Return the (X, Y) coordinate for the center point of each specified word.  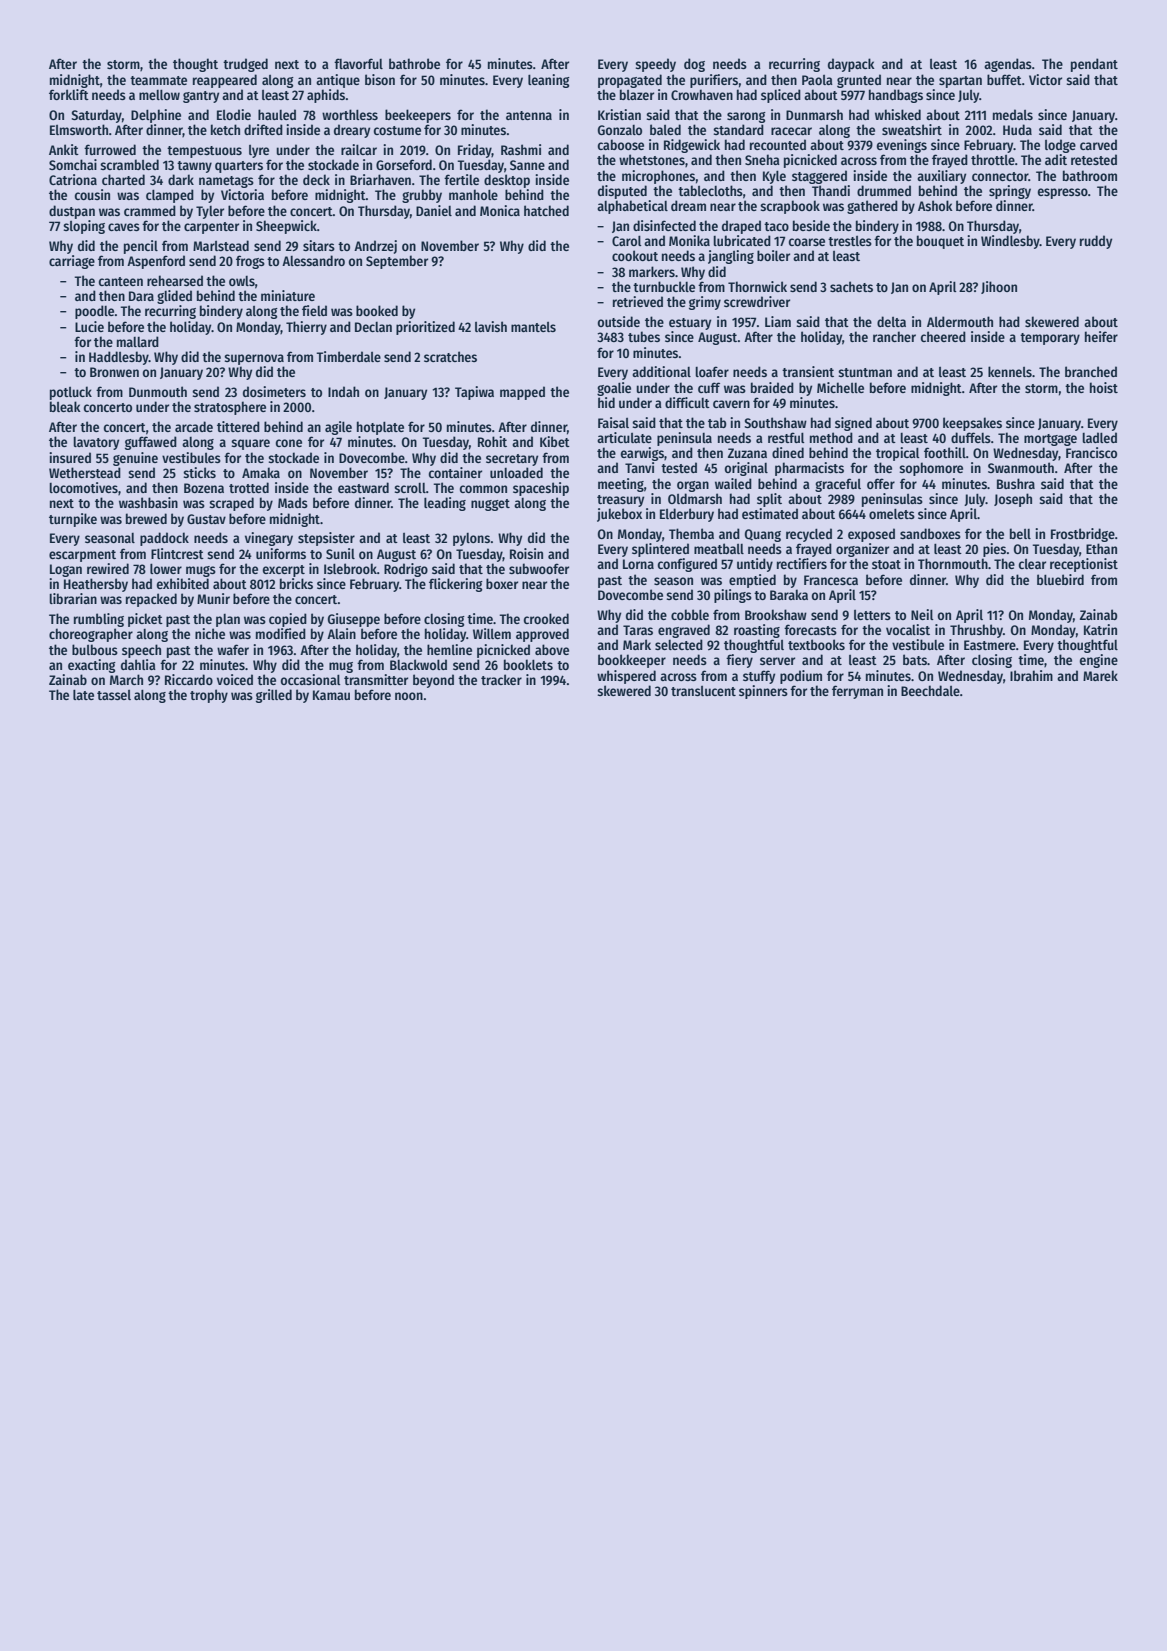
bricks (296, 583)
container (455, 472)
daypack (851, 65)
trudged (245, 65)
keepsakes (972, 424)
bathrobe (414, 63)
